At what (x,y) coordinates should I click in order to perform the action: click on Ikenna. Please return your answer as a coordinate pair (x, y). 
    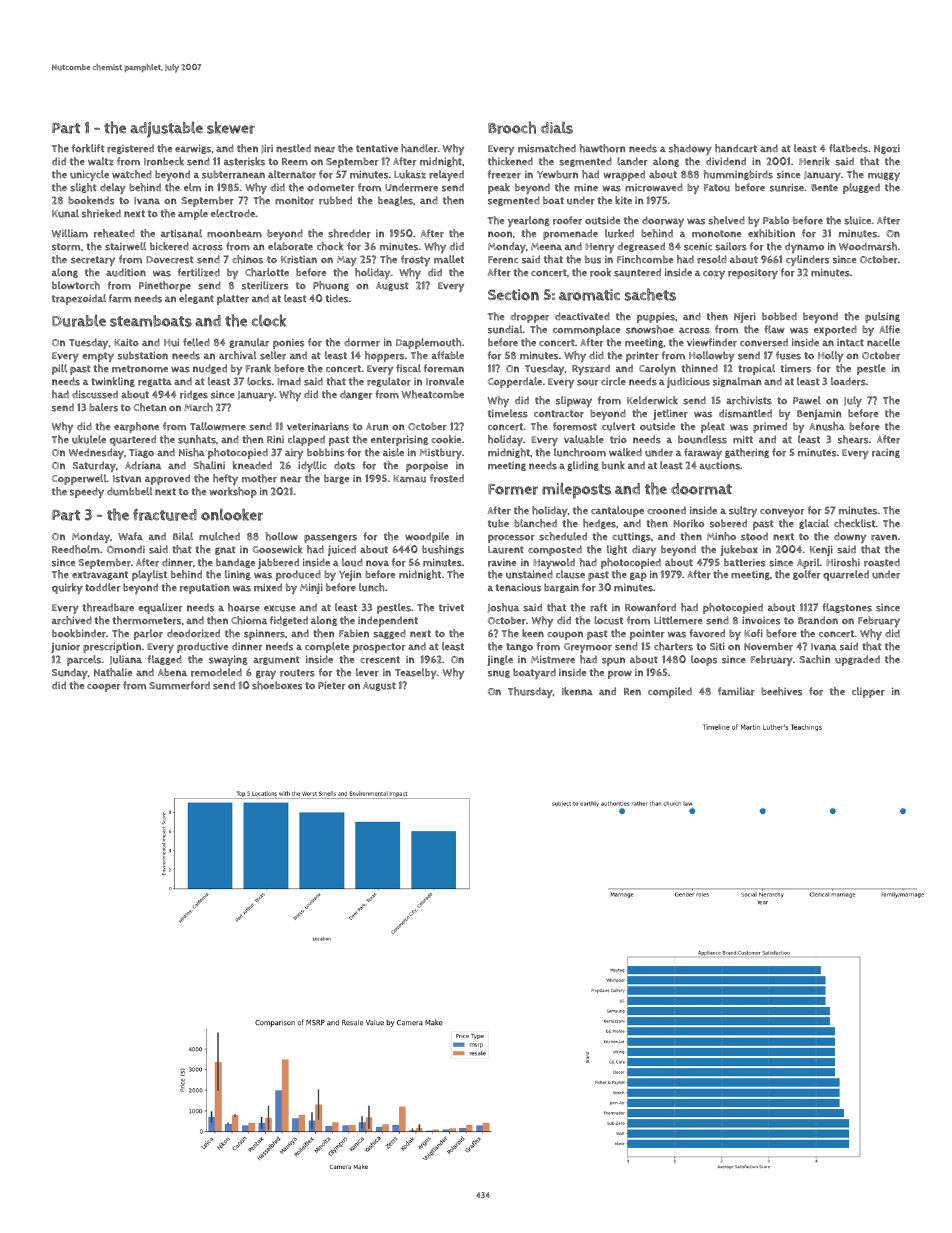
    Looking at the image, I should click on (577, 691).
